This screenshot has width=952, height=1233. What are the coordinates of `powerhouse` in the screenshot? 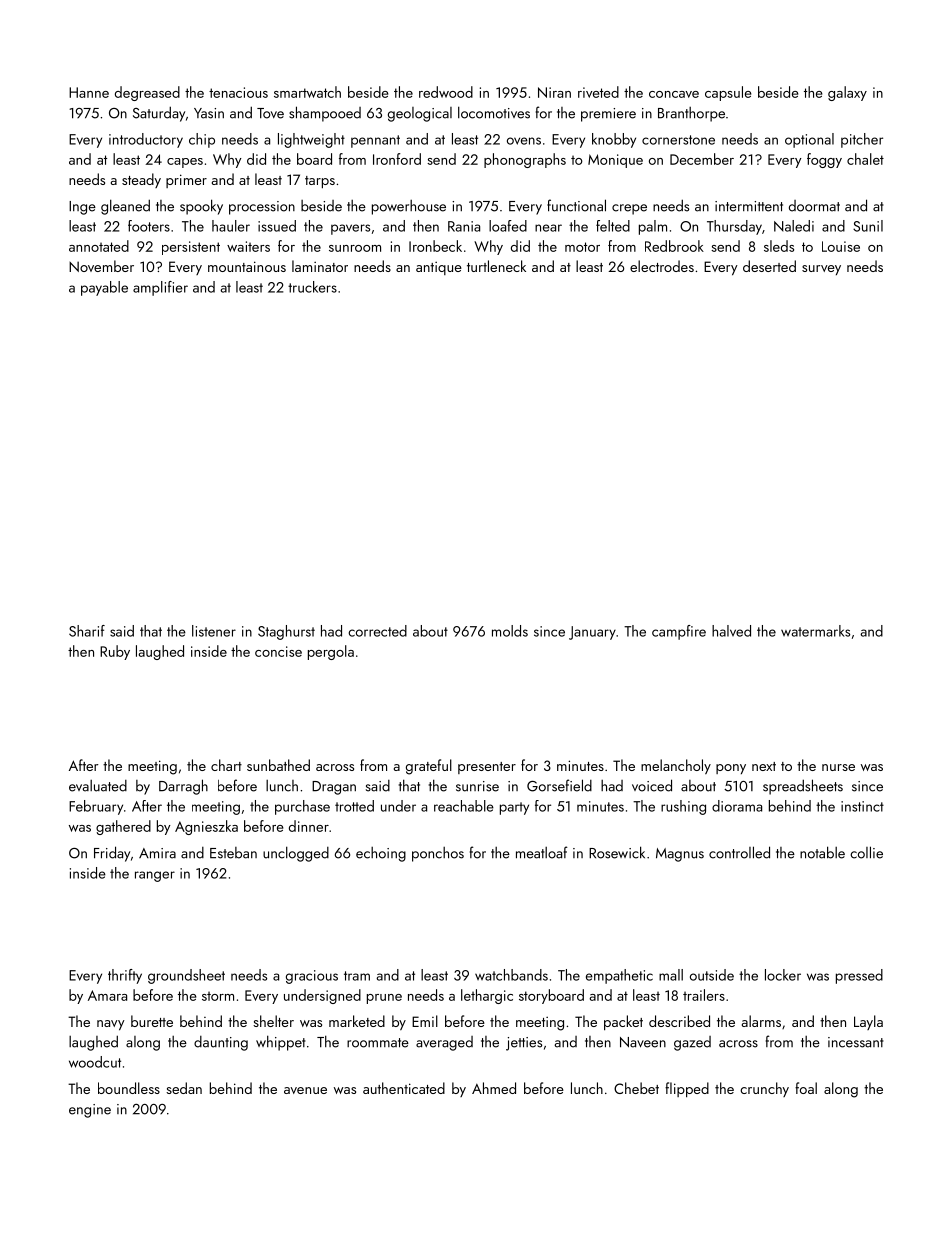 It's located at (409, 207).
